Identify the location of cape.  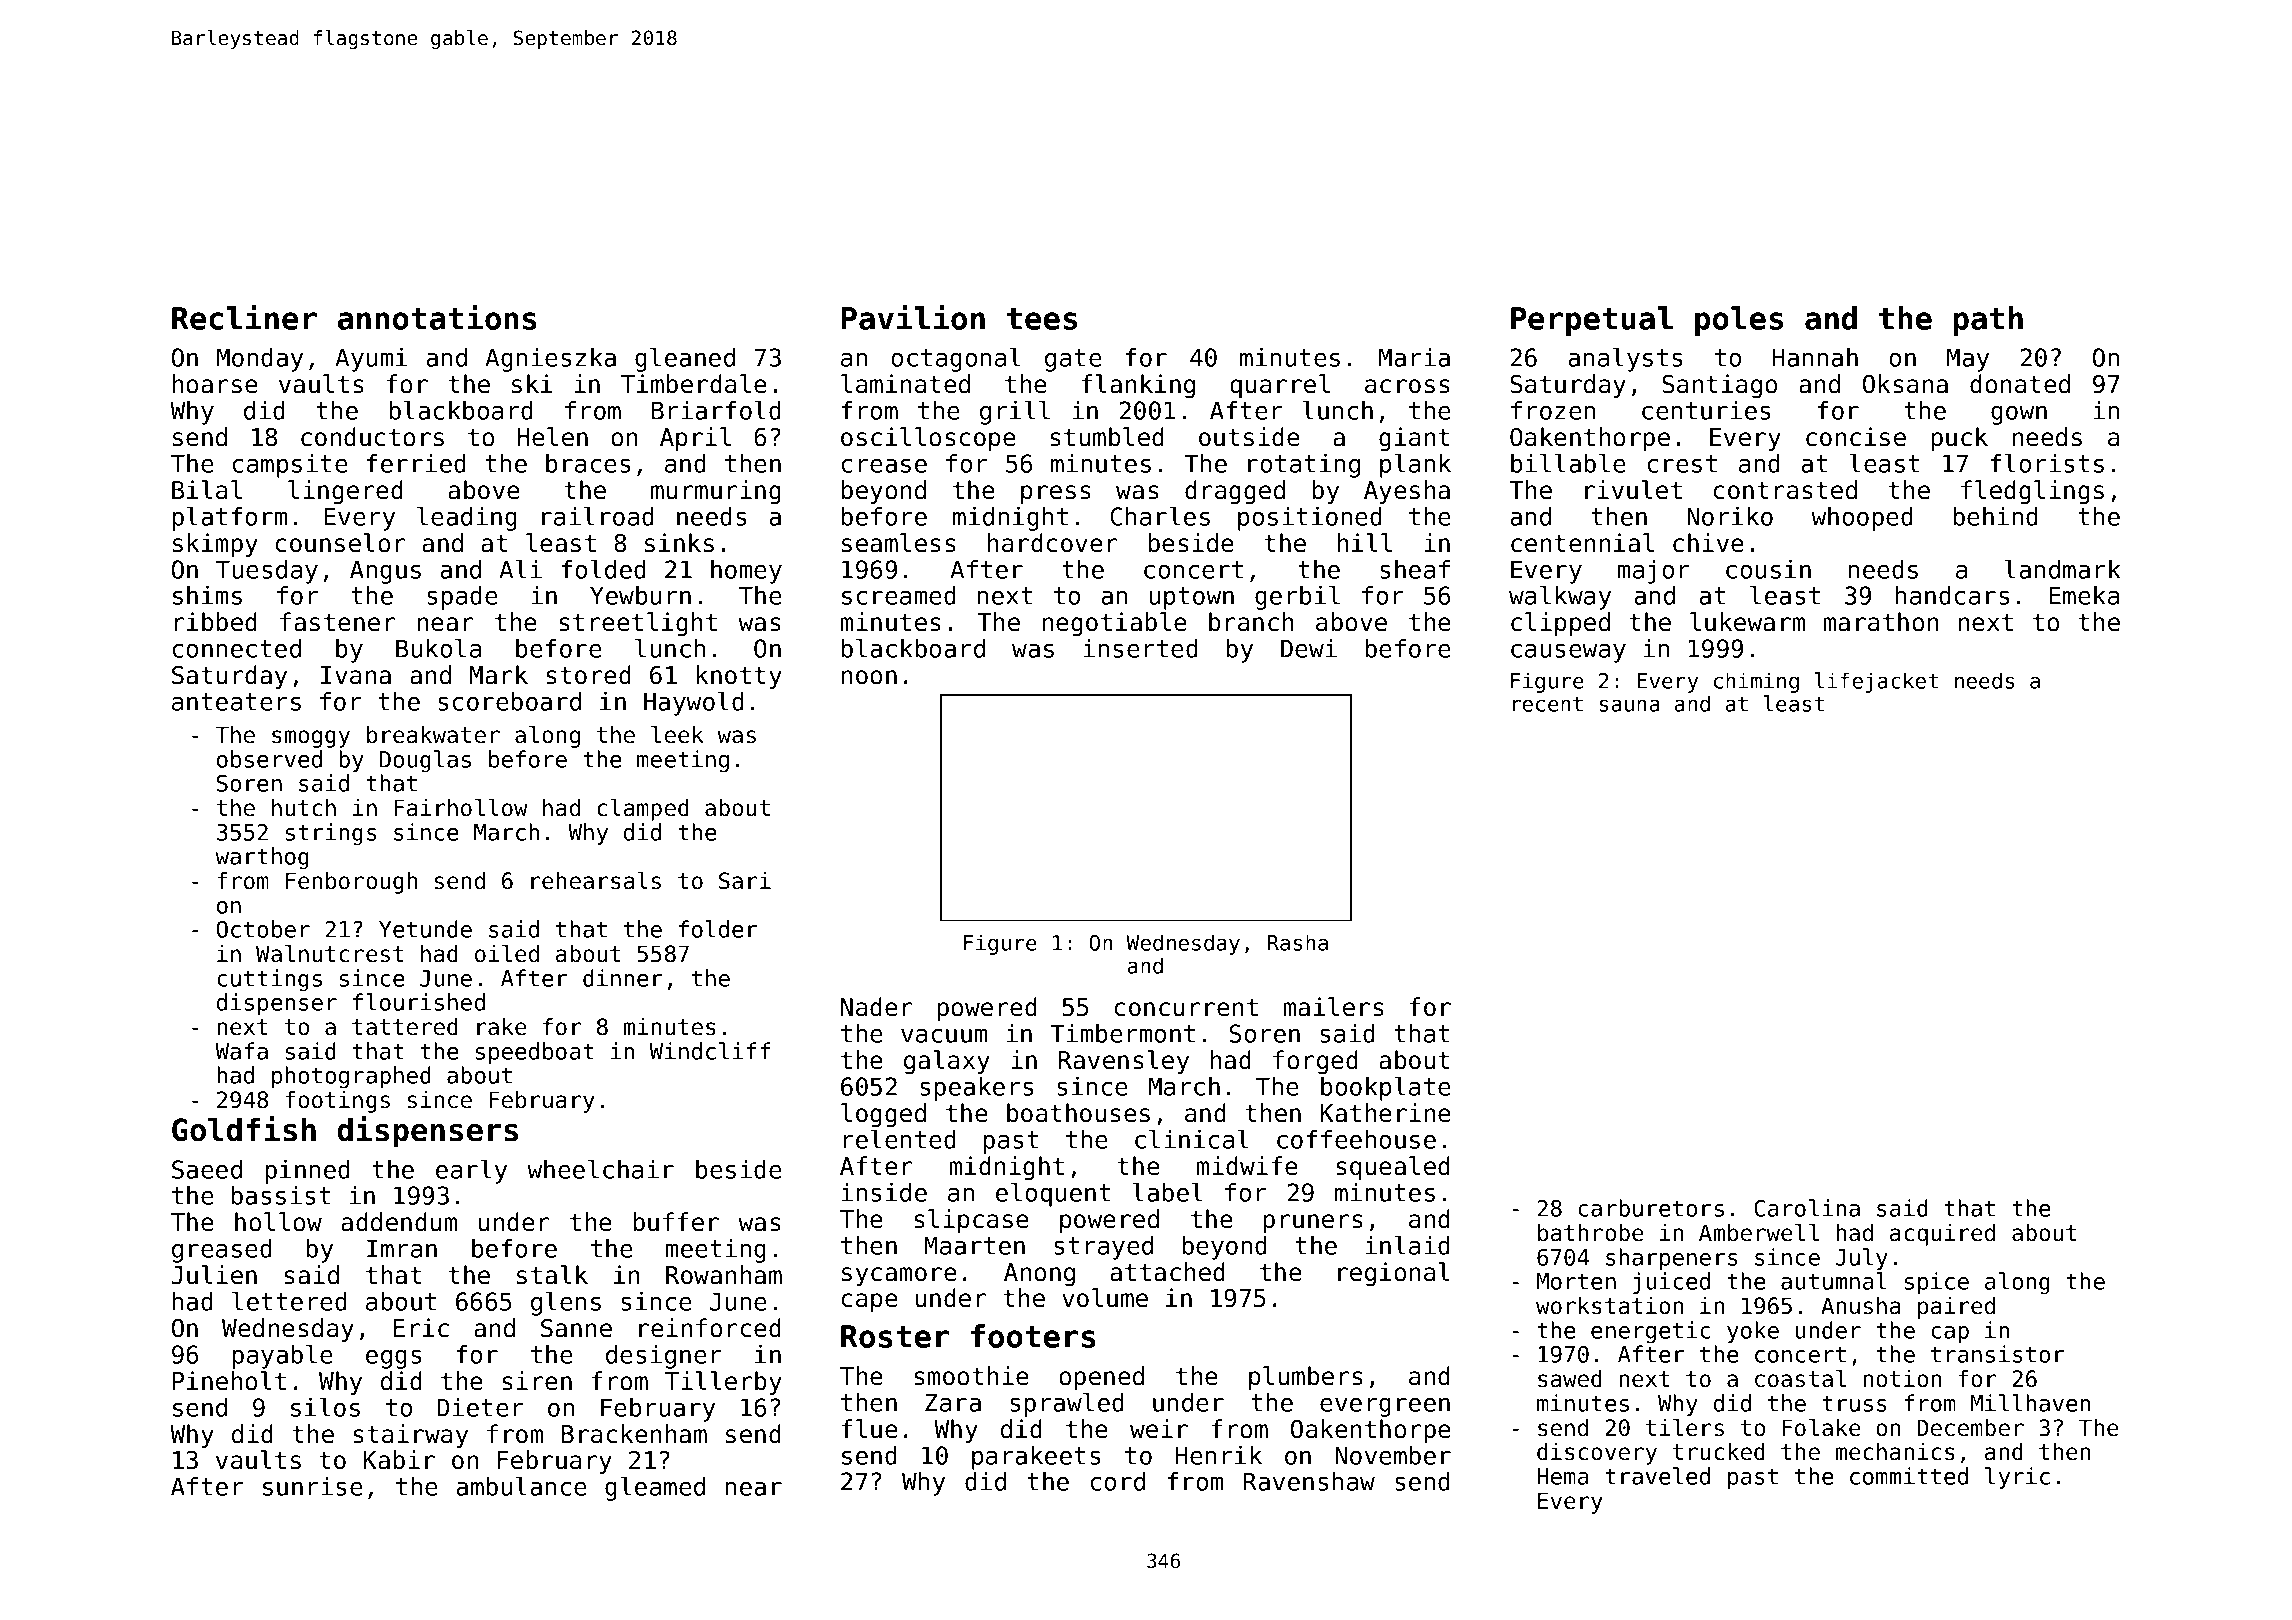
(870, 1302).
